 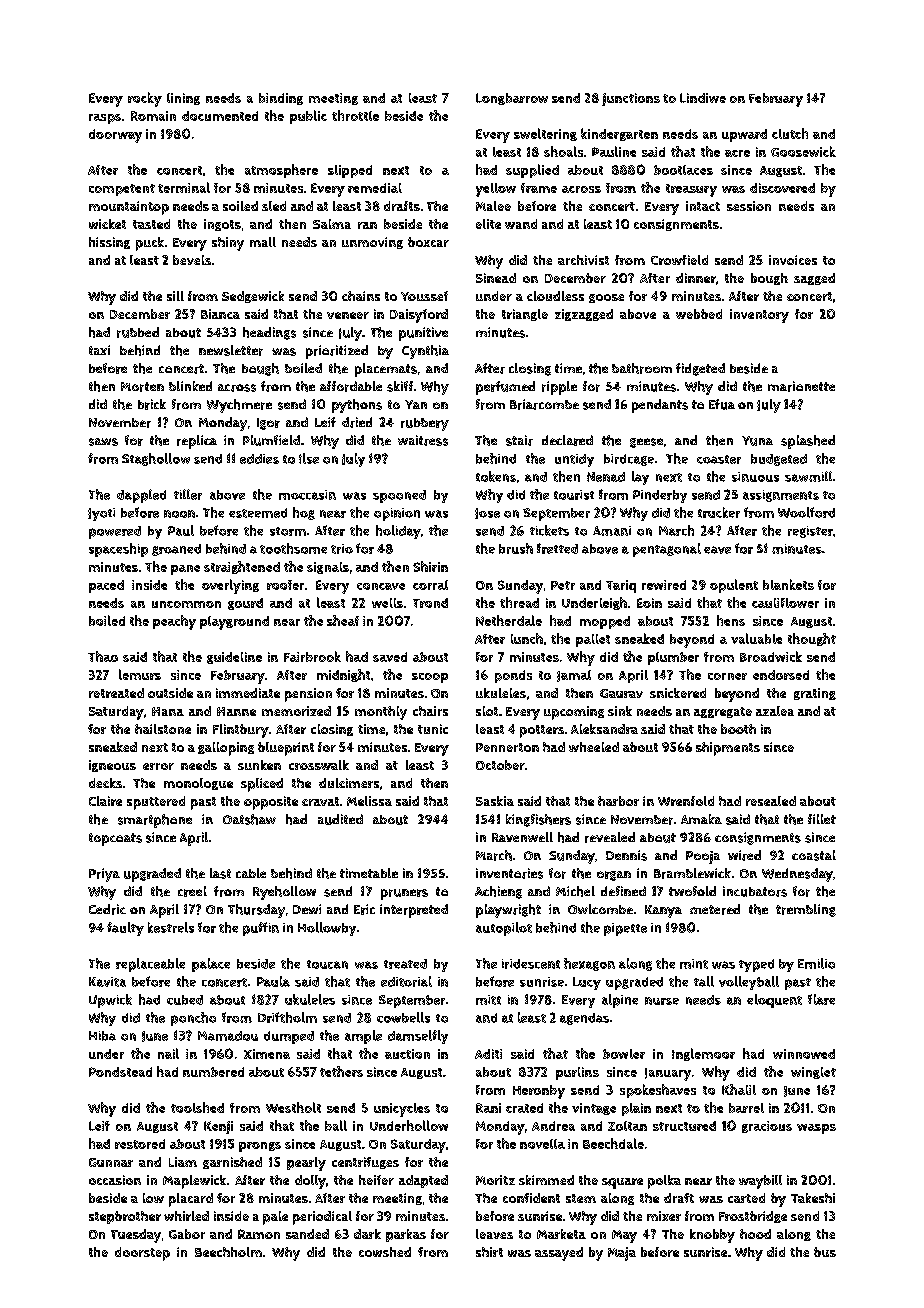 I want to click on treasury, so click(x=691, y=190).
